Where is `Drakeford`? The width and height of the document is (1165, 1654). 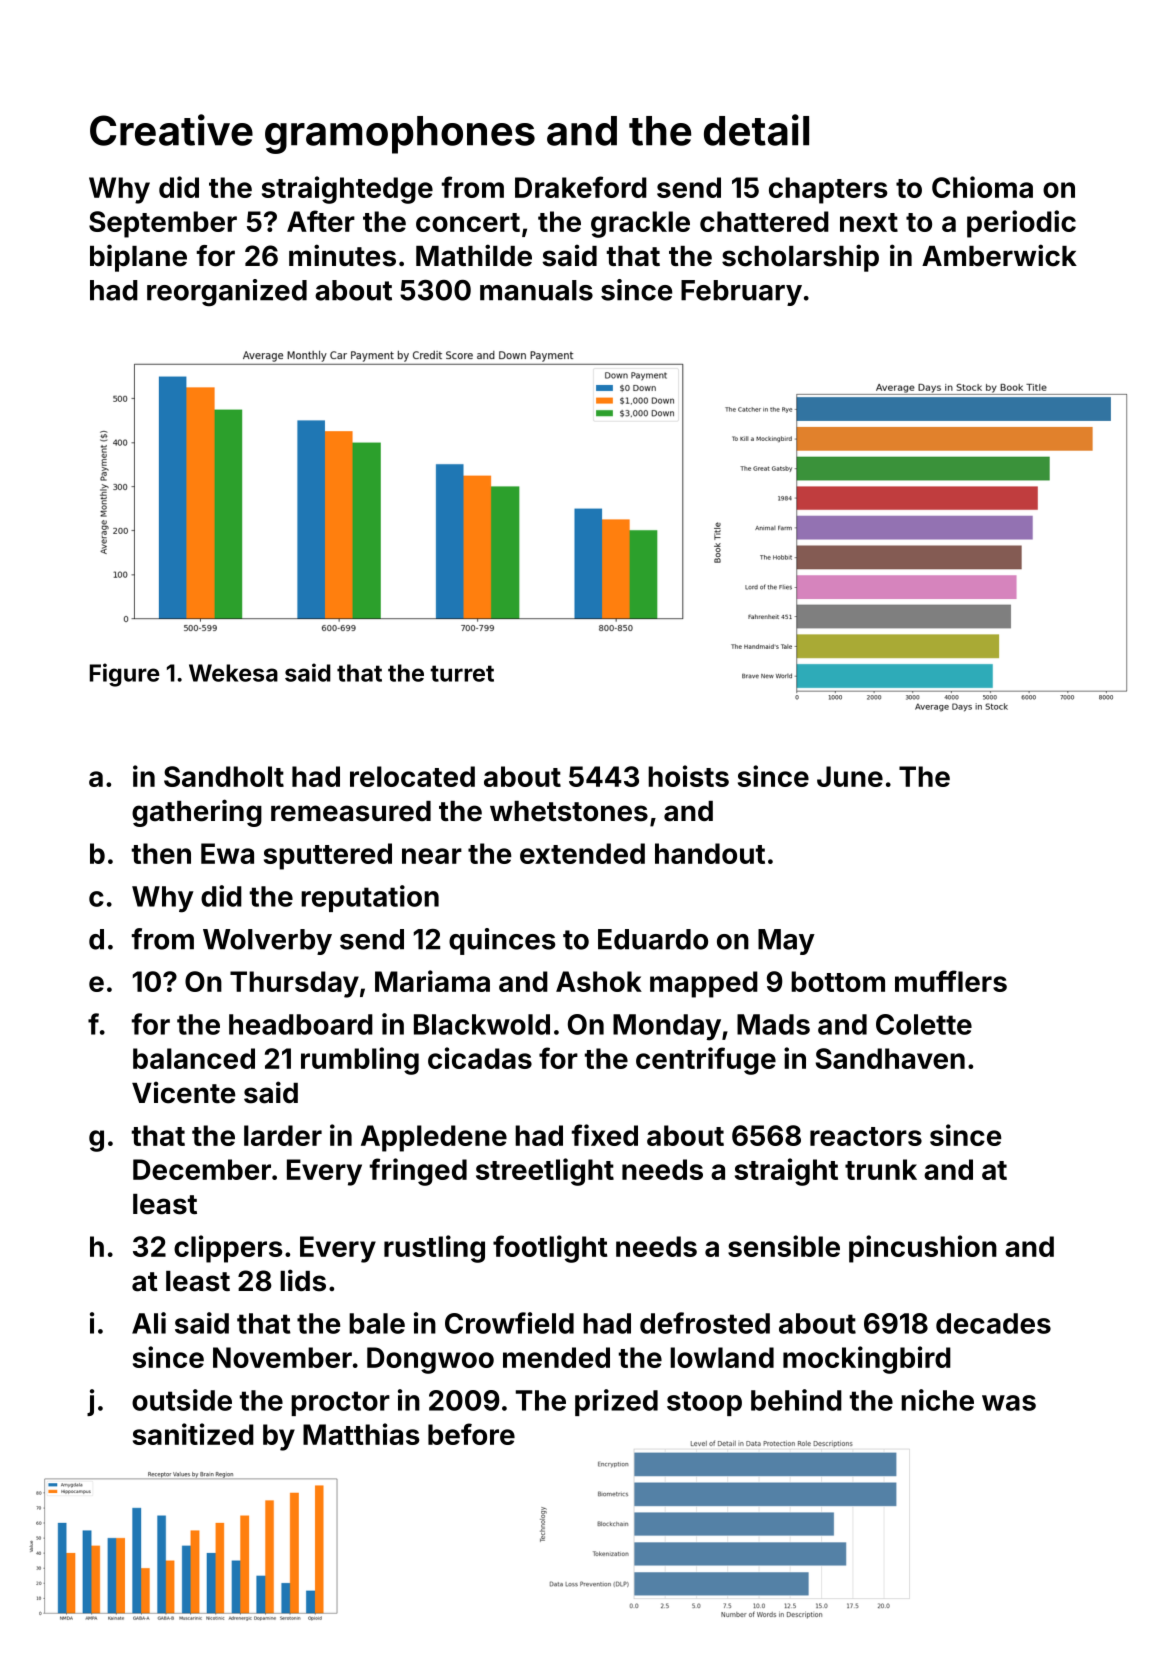
Drakeford is located at coordinates (581, 187).
